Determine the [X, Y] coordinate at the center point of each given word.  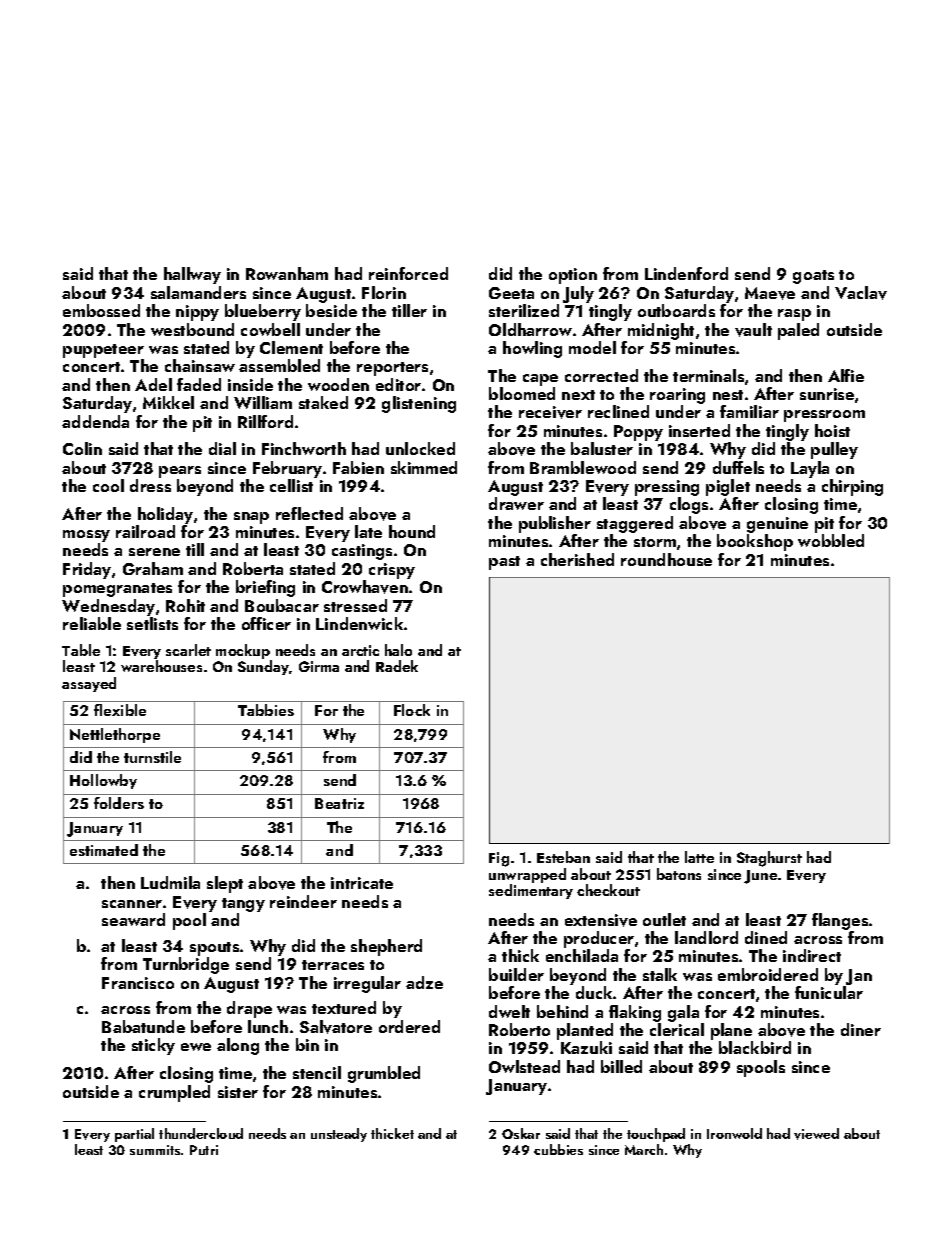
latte [699, 857]
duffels [738, 467]
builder [516, 974]
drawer [516, 503]
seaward [133, 919]
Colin [82, 448]
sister [238, 1092]
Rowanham [287, 273]
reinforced [408, 273]
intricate [362, 883]
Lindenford [686, 273]
